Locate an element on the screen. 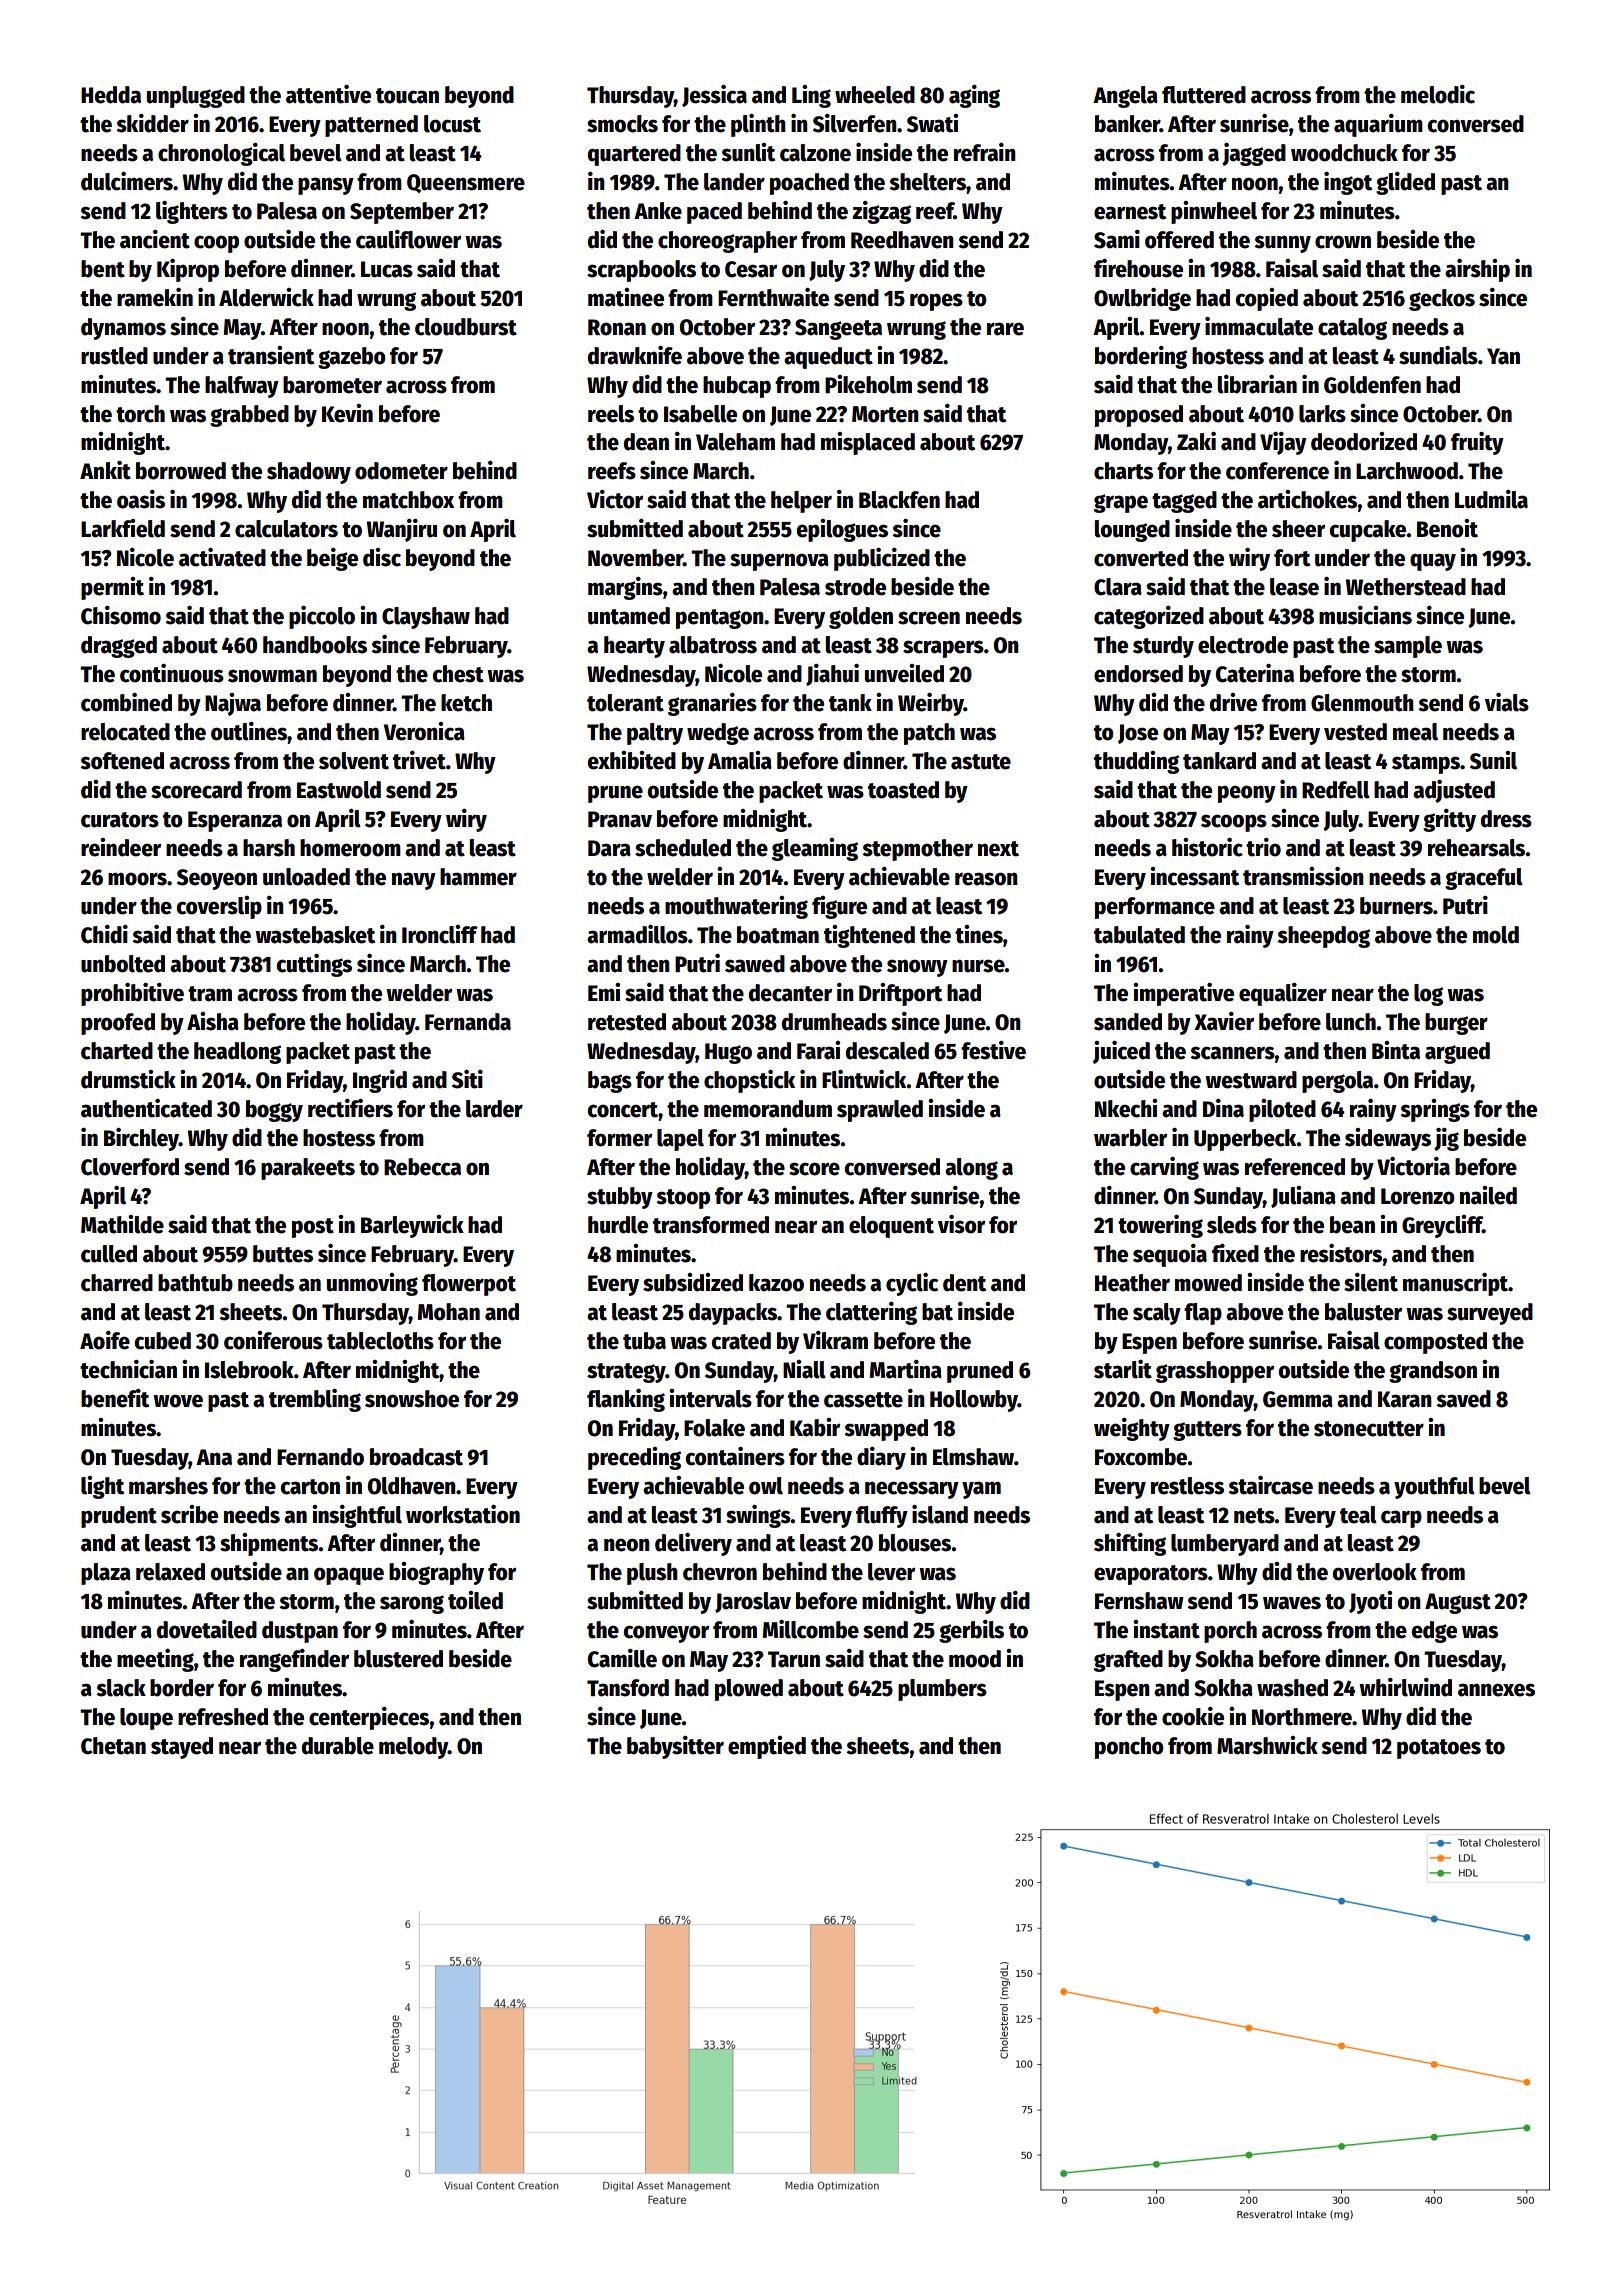 The width and height of the screenshot is (1620, 2292). vials is located at coordinates (1507, 702).
